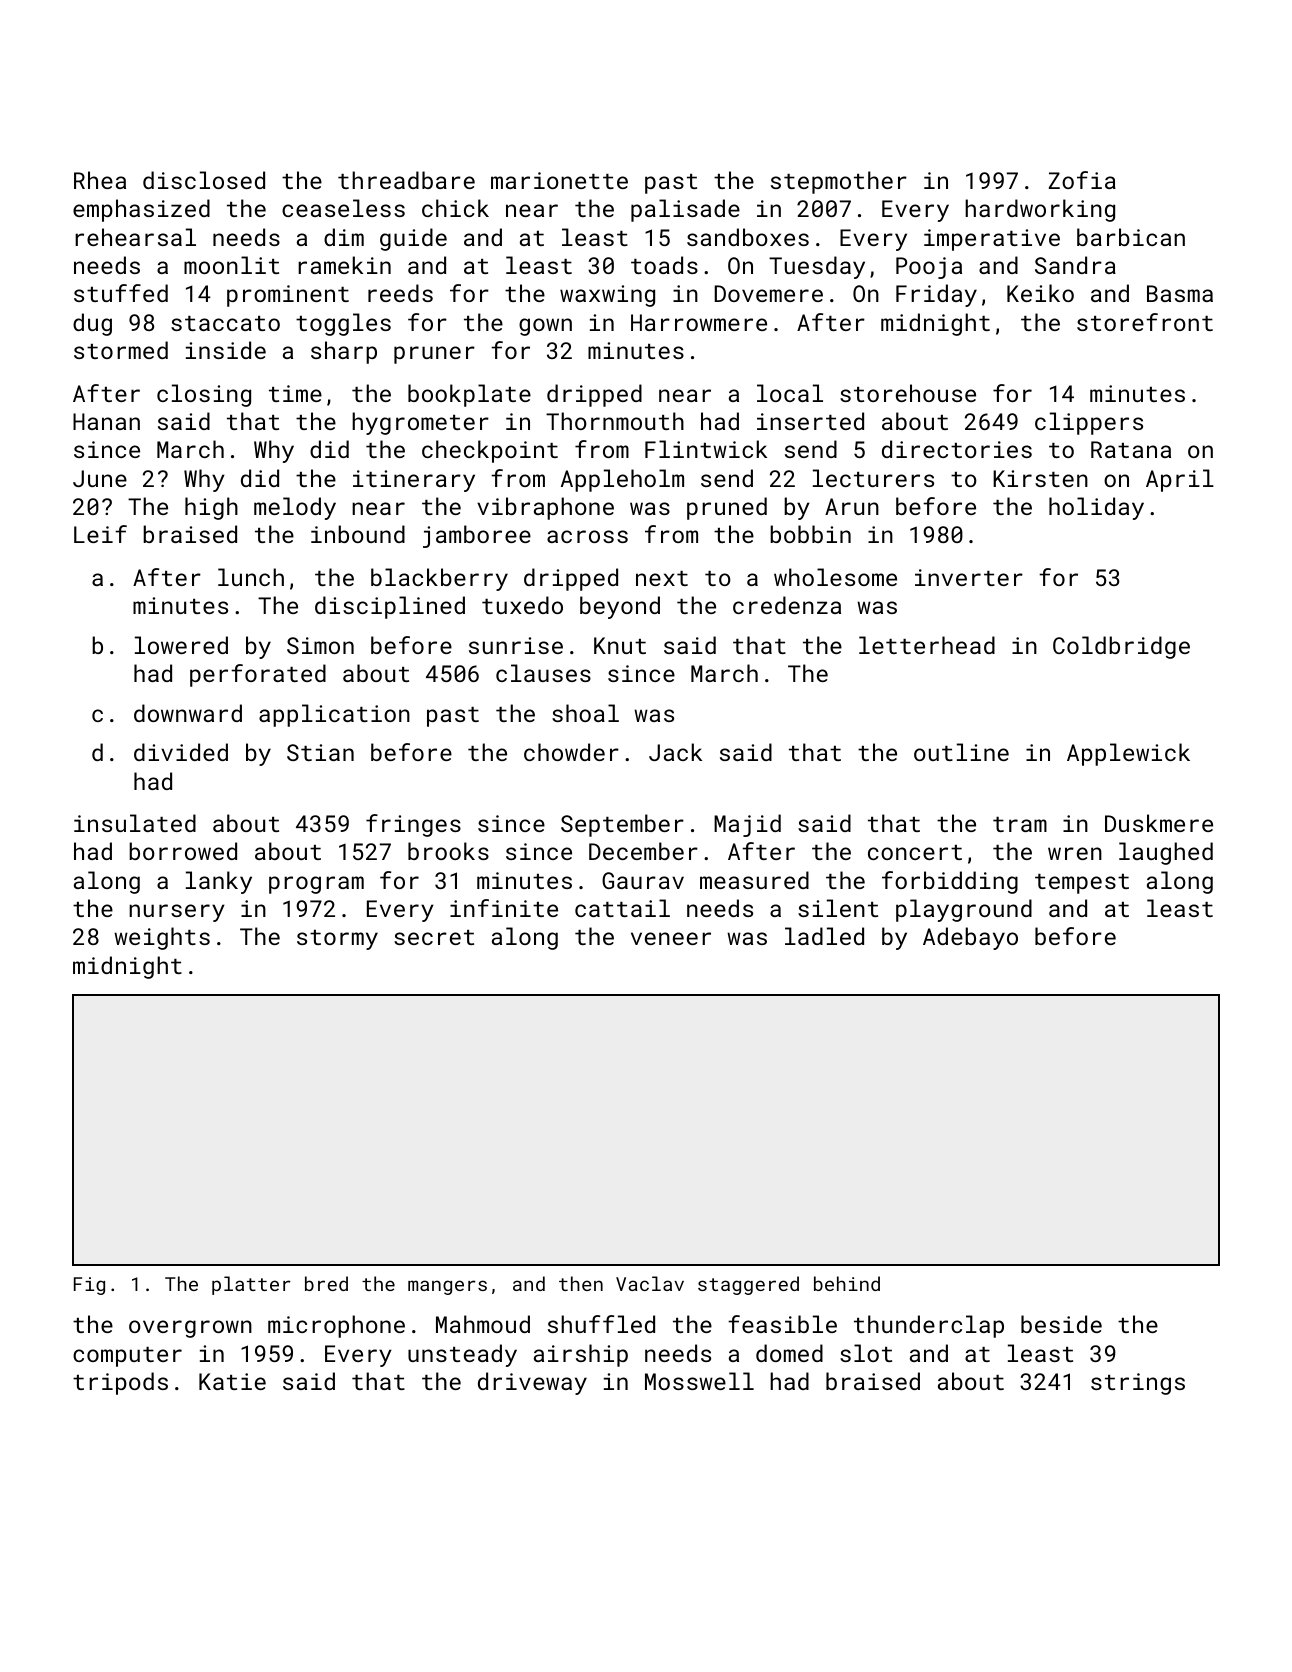  What do you see at coordinates (969, 577) in the image?
I see `inverter` at bounding box center [969, 577].
